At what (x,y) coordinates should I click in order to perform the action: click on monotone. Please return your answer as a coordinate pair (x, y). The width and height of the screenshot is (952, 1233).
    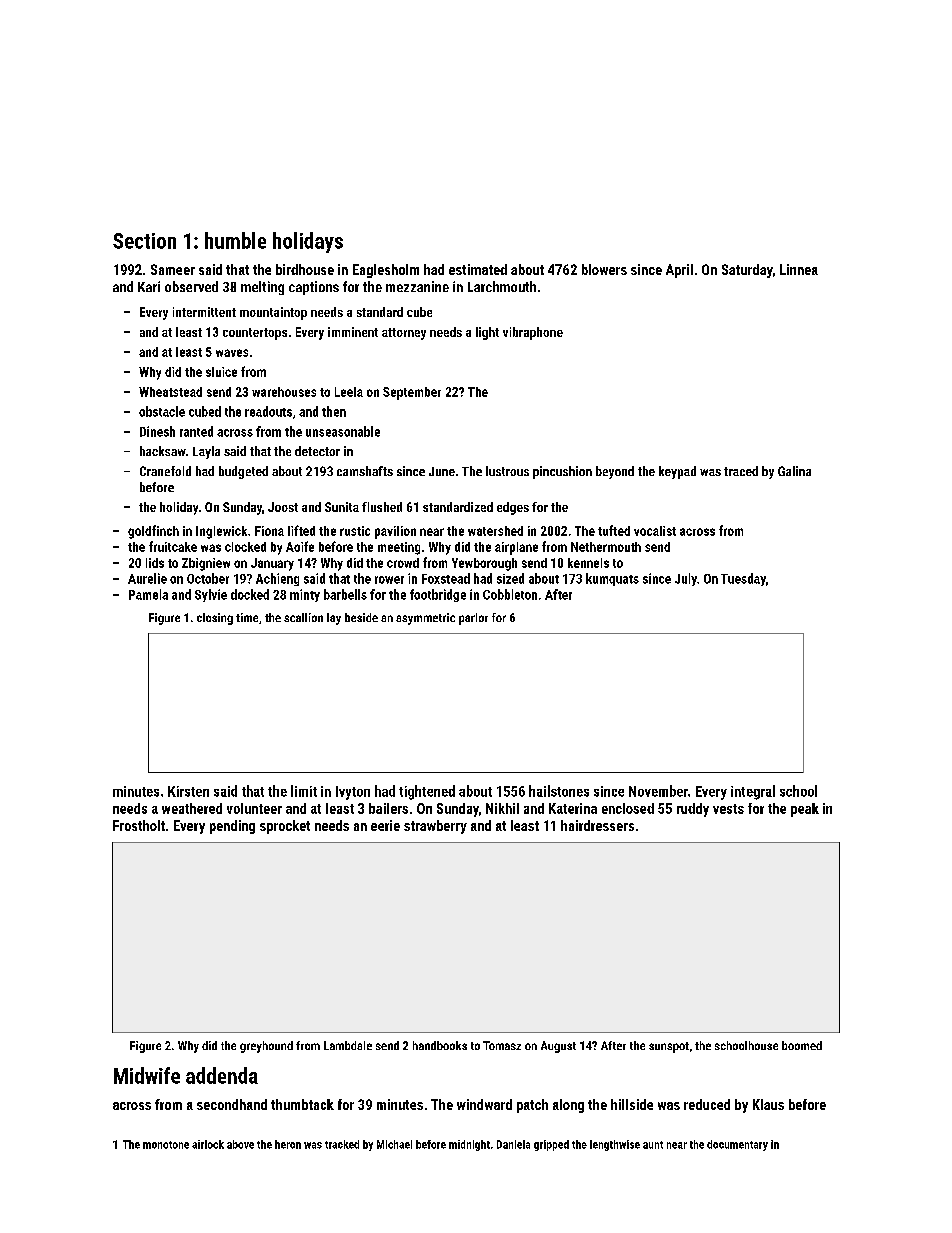
    Looking at the image, I should click on (166, 1145).
